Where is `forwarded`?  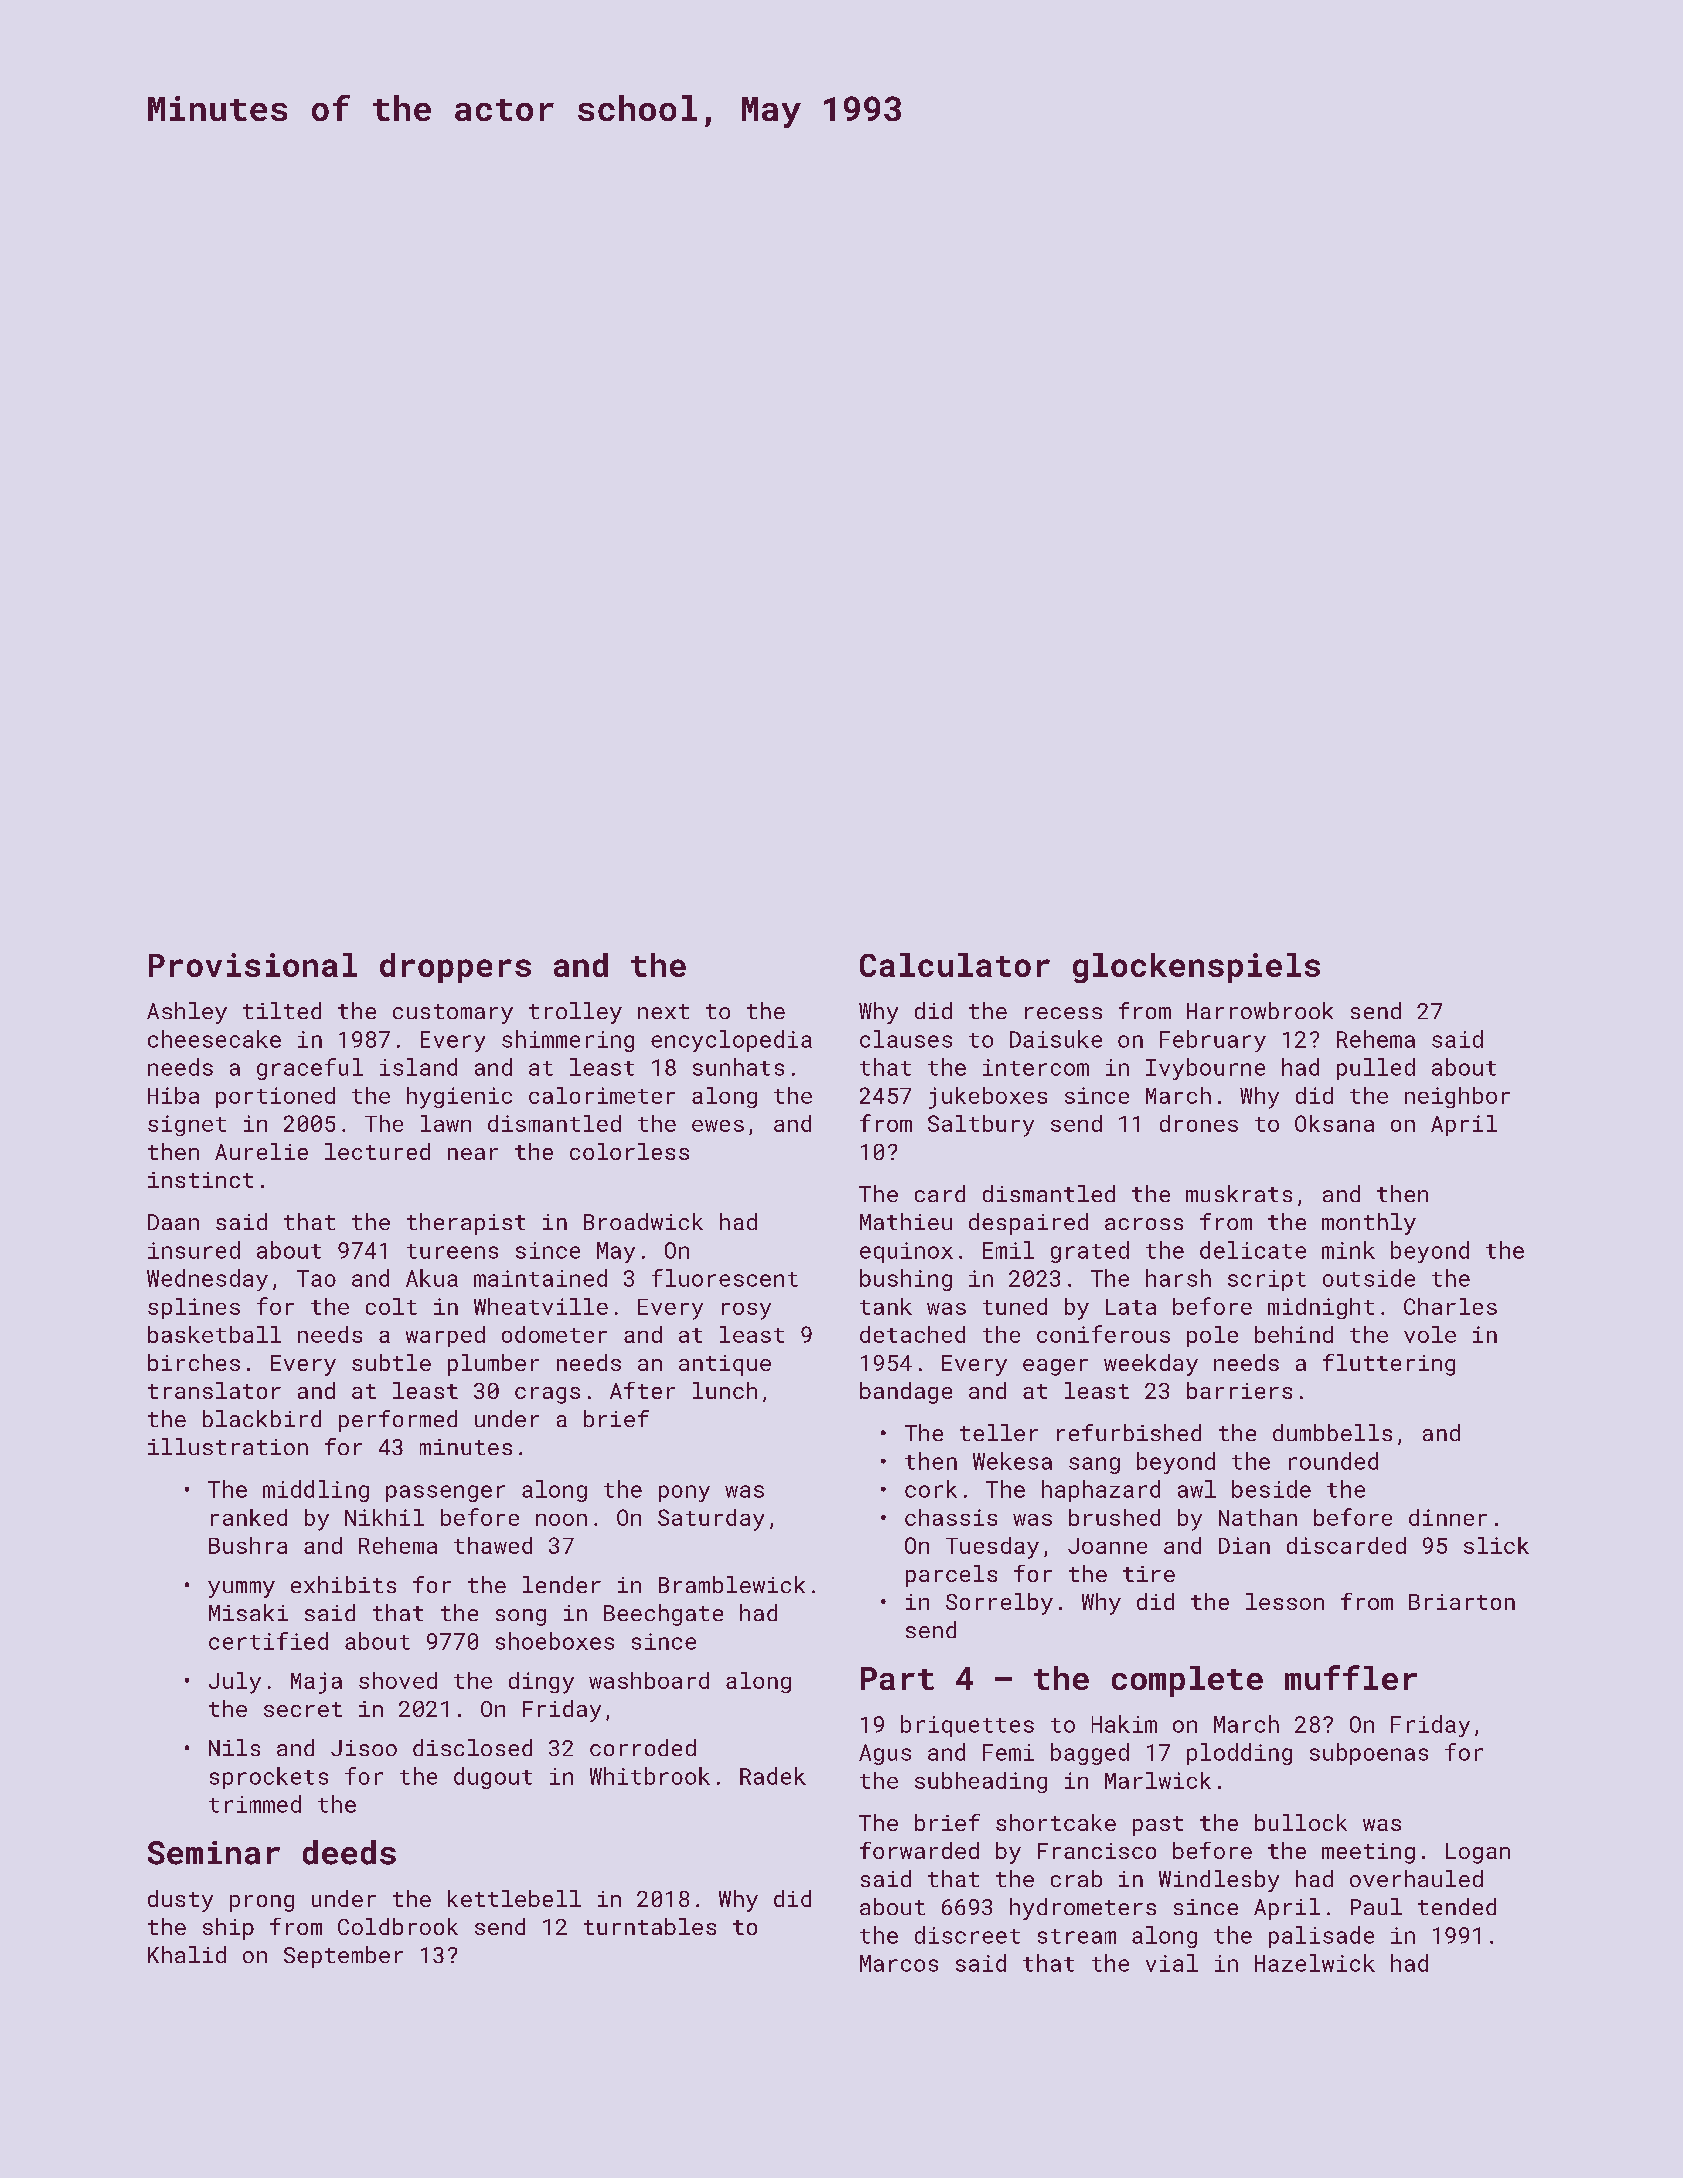
forwarded is located at coordinates (919, 1850).
